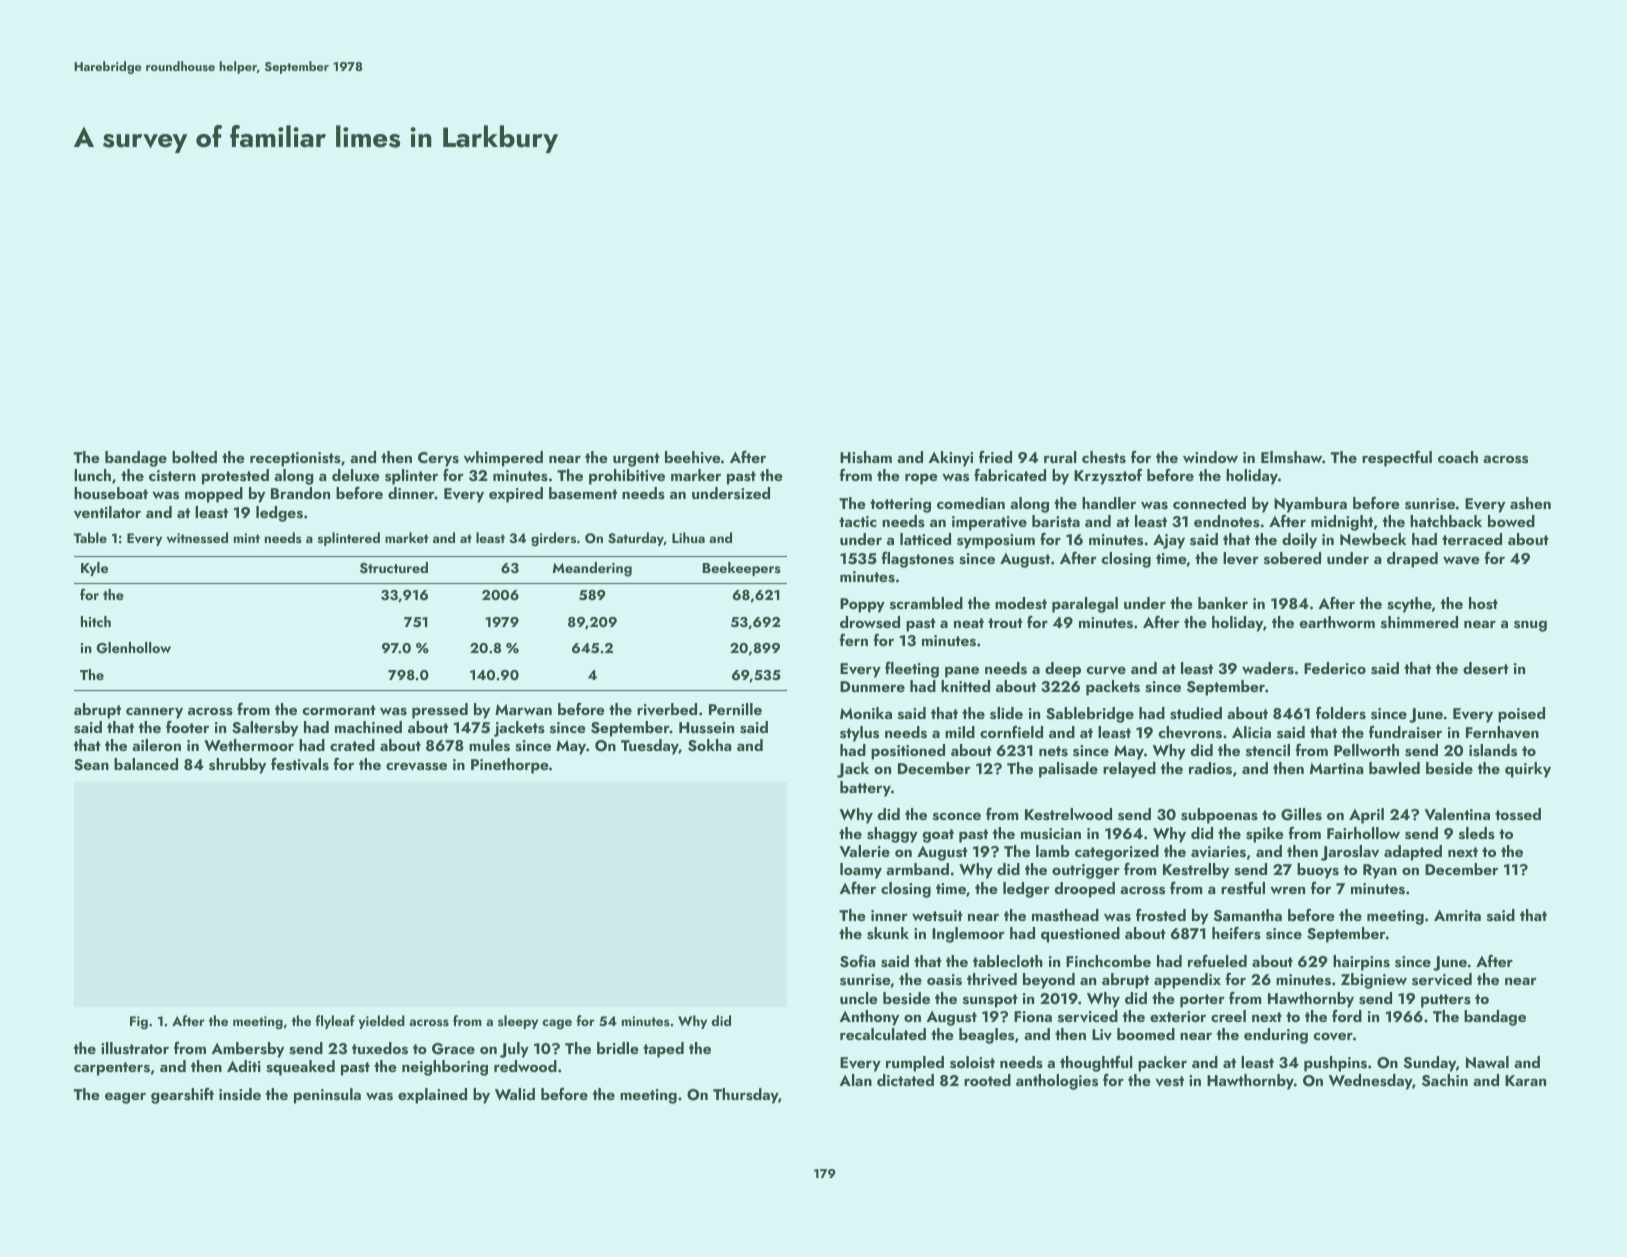 The width and height of the screenshot is (1627, 1257). What do you see at coordinates (432, 1096) in the screenshot?
I see `explained` at bounding box center [432, 1096].
